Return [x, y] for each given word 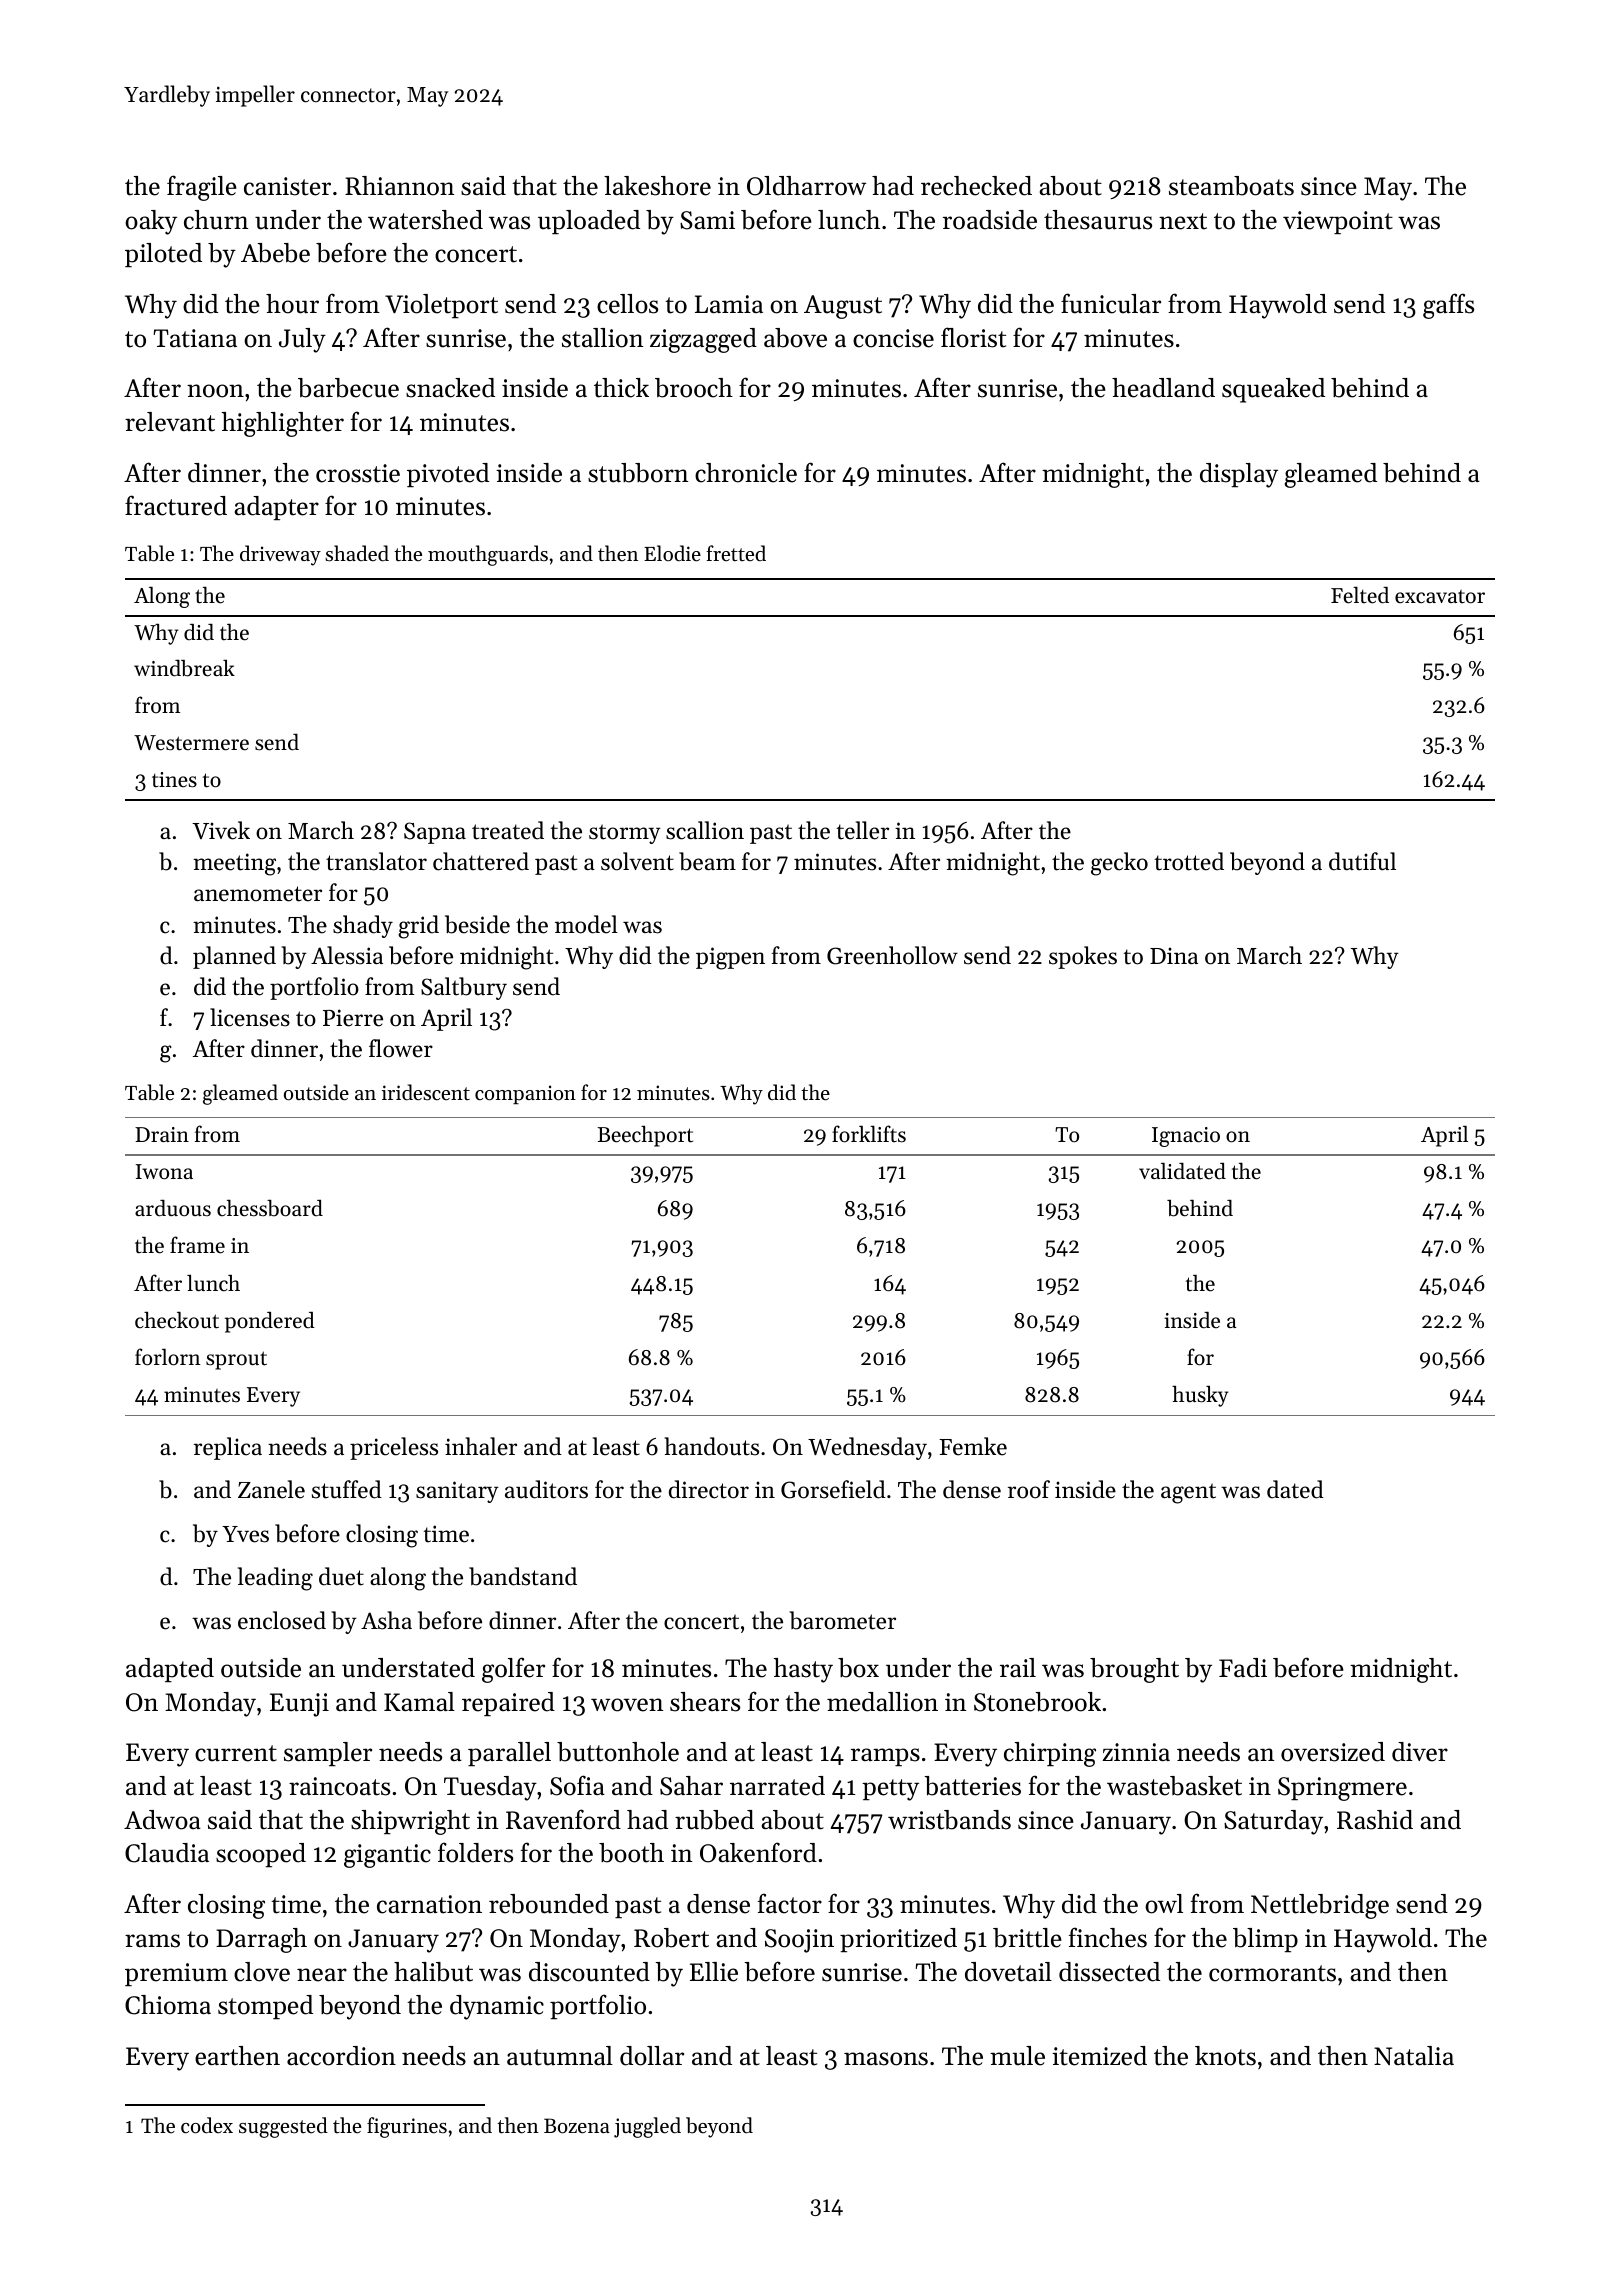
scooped [261, 1855]
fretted [736, 553]
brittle [1027, 1938]
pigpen [730, 958]
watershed [425, 220]
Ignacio [1186, 1137]
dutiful [1362, 861]
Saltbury [464, 988]
